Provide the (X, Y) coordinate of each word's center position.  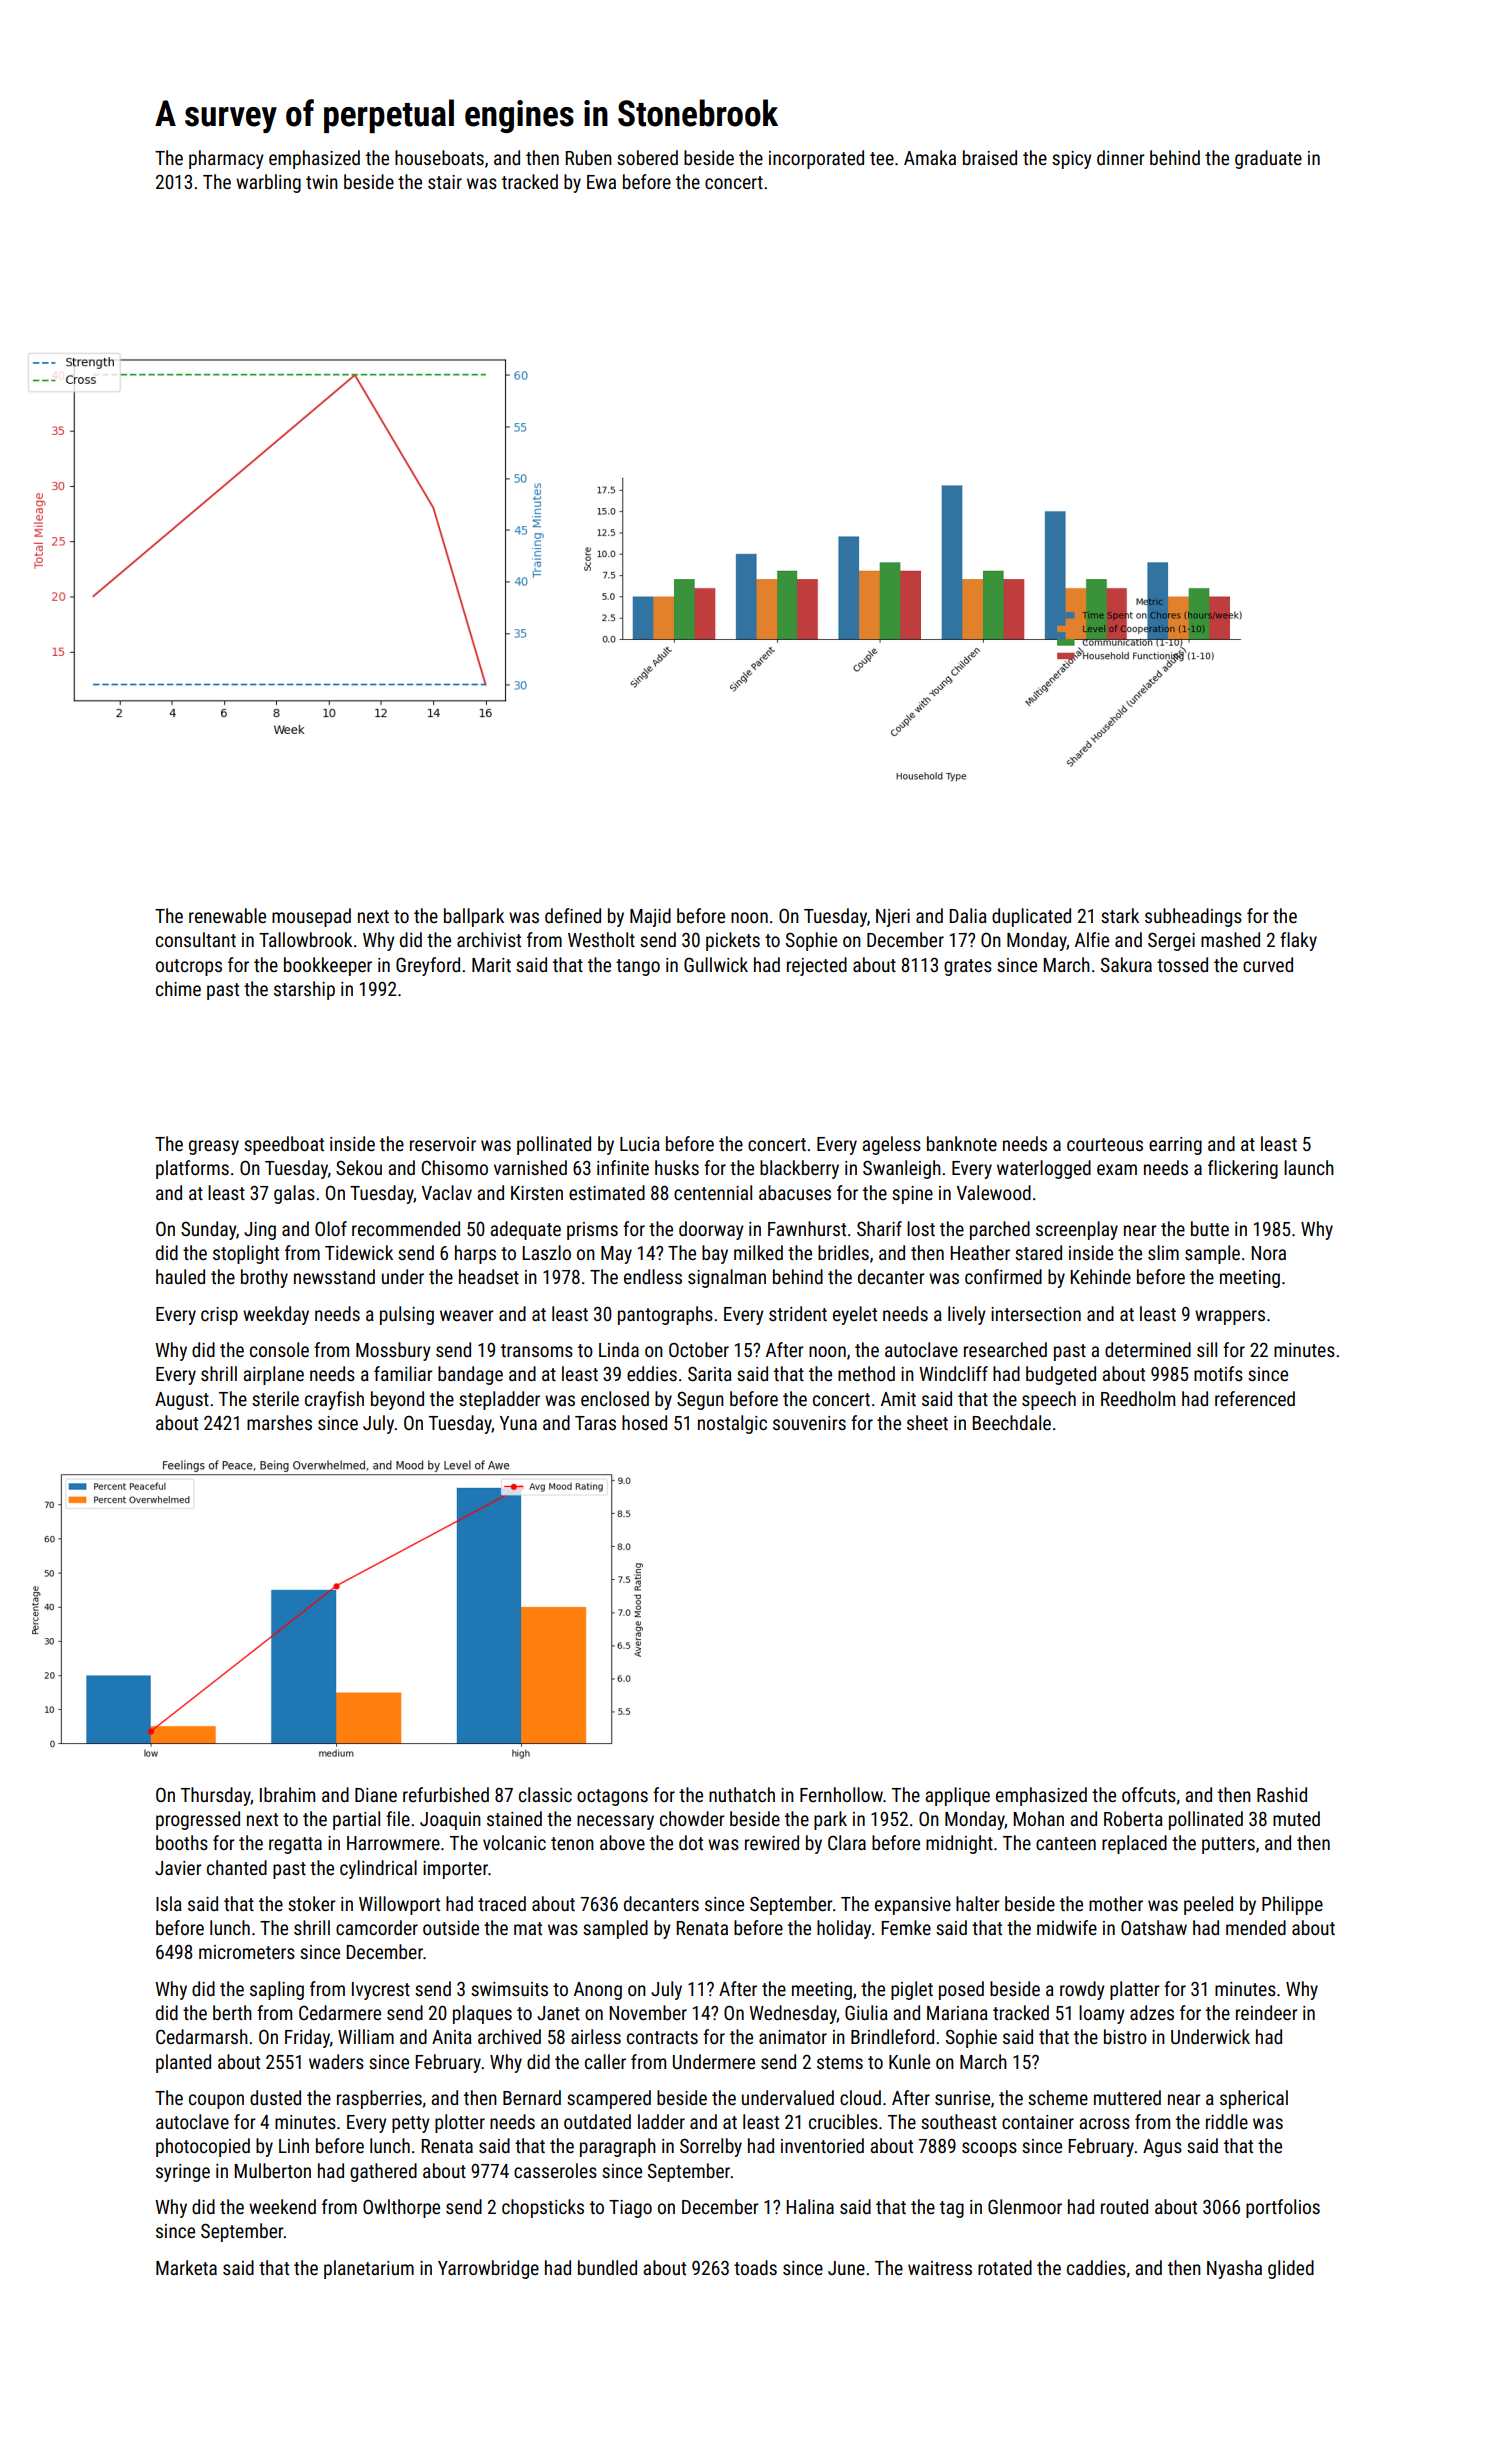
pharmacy (226, 159)
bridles (843, 1252)
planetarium (369, 2269)
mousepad (311, 917)
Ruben (589, 157)
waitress (940, 2268)
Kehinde (1100, 1276)
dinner (1121, 157)
